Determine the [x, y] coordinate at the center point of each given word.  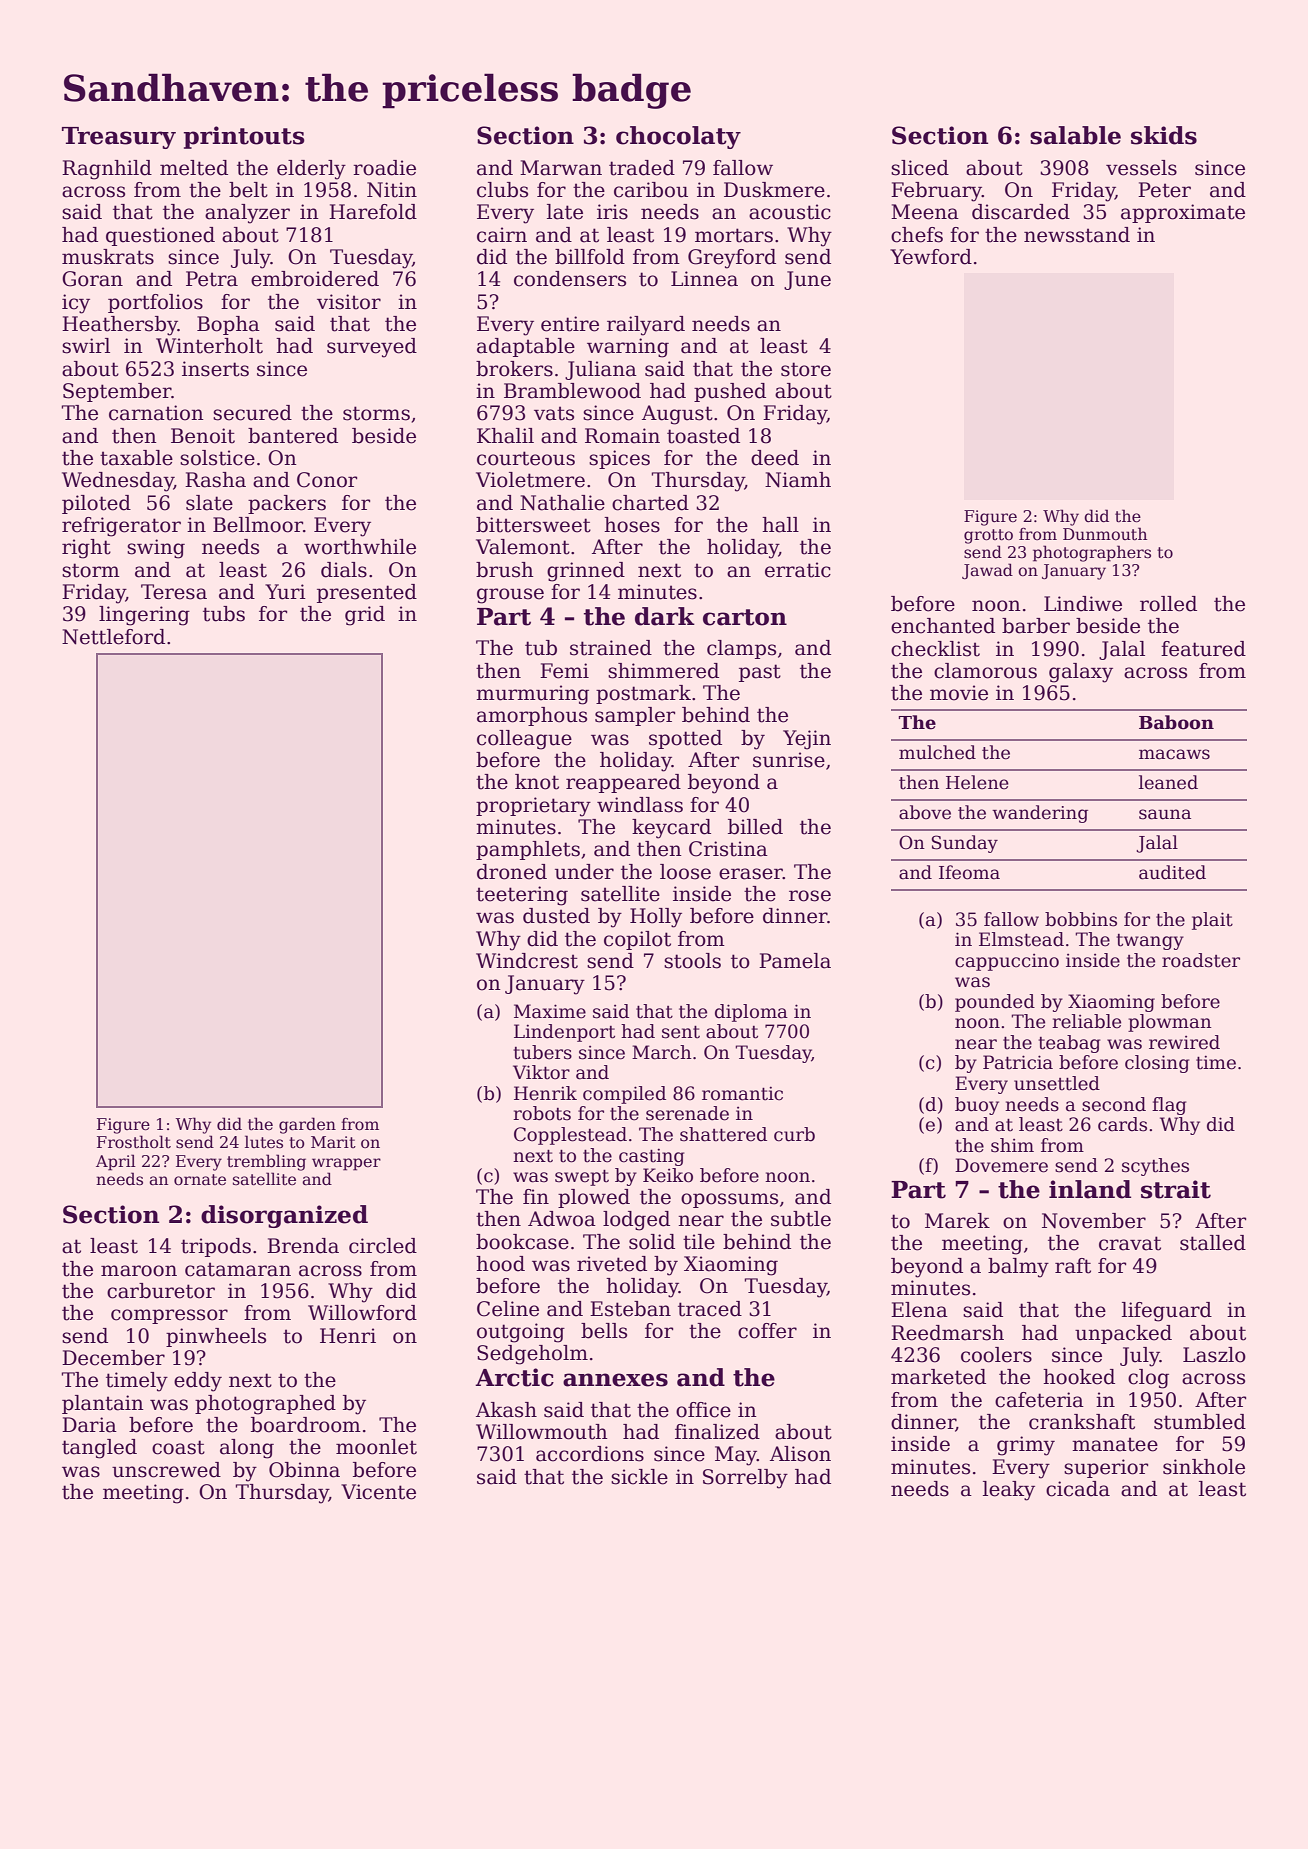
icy [76, 304]
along [247, 1449]
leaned [1168, 782]
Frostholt [134, 1142]
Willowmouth [542, 1432]
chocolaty [678, 137]
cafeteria [1039, 1400]
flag [1169, 1106]
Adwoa [562, 1219]
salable [1075, 135]
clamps [741, 649]
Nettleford [113, 637]
